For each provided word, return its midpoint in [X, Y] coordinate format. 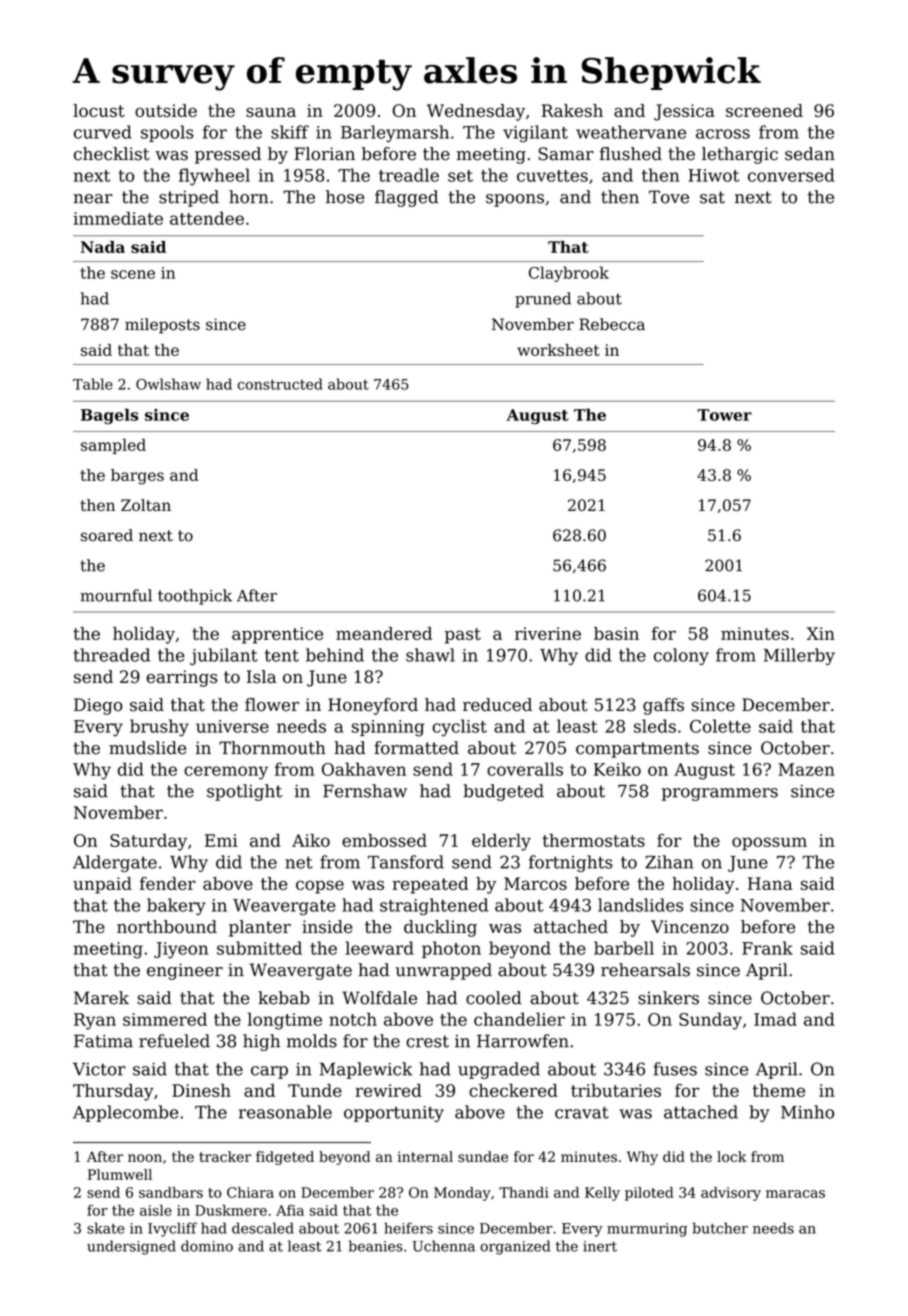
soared [107, 535]
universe [232, 726]
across [723, 134]
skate [105, 1228]
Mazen [806, 769]
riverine [548, 633]
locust [99, 110]
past [463, 636]
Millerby [799, 656]
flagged [406, 198]
